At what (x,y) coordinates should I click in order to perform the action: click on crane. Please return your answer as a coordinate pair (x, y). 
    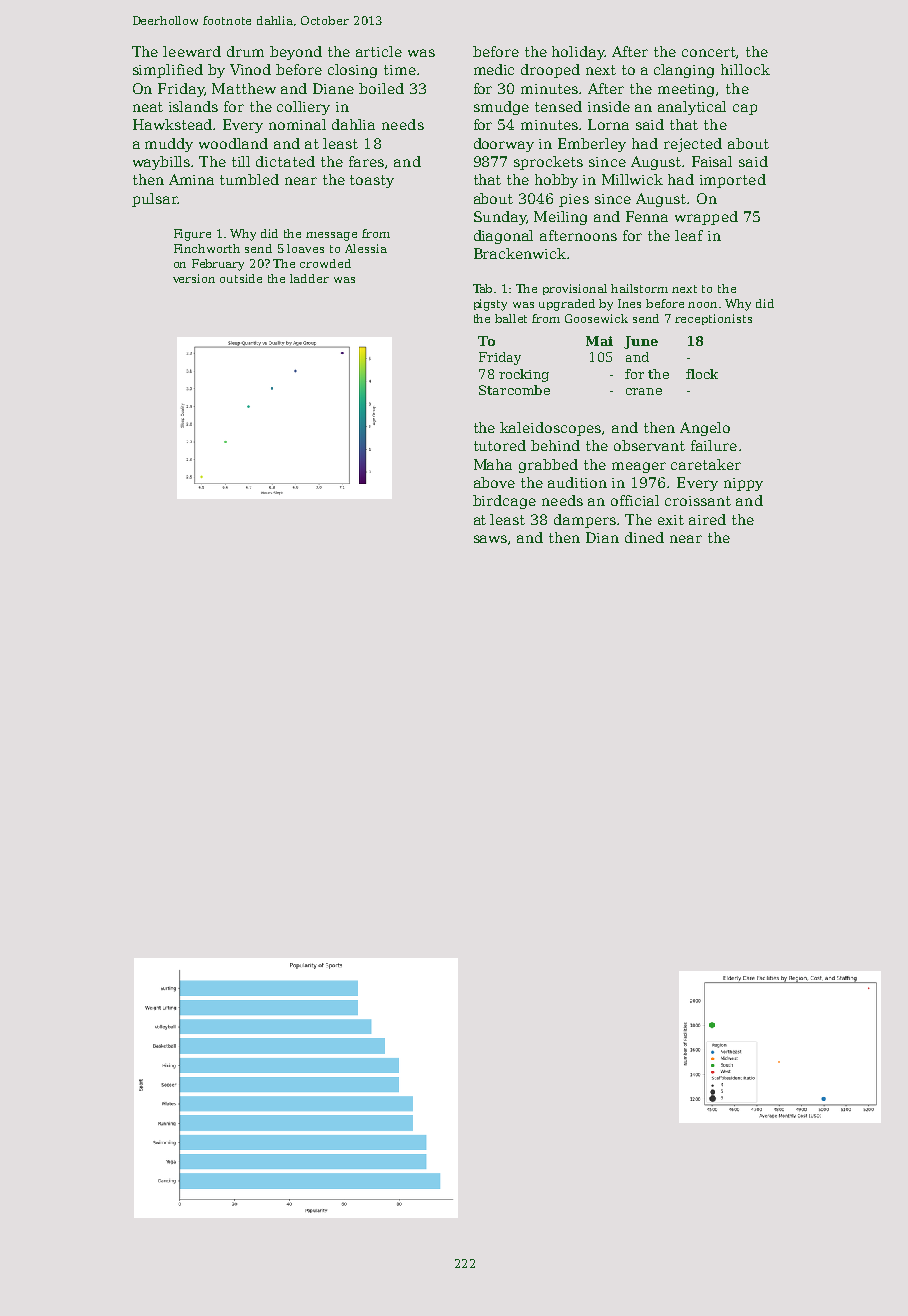
    Looking at the image, I should click on (644, 391).
